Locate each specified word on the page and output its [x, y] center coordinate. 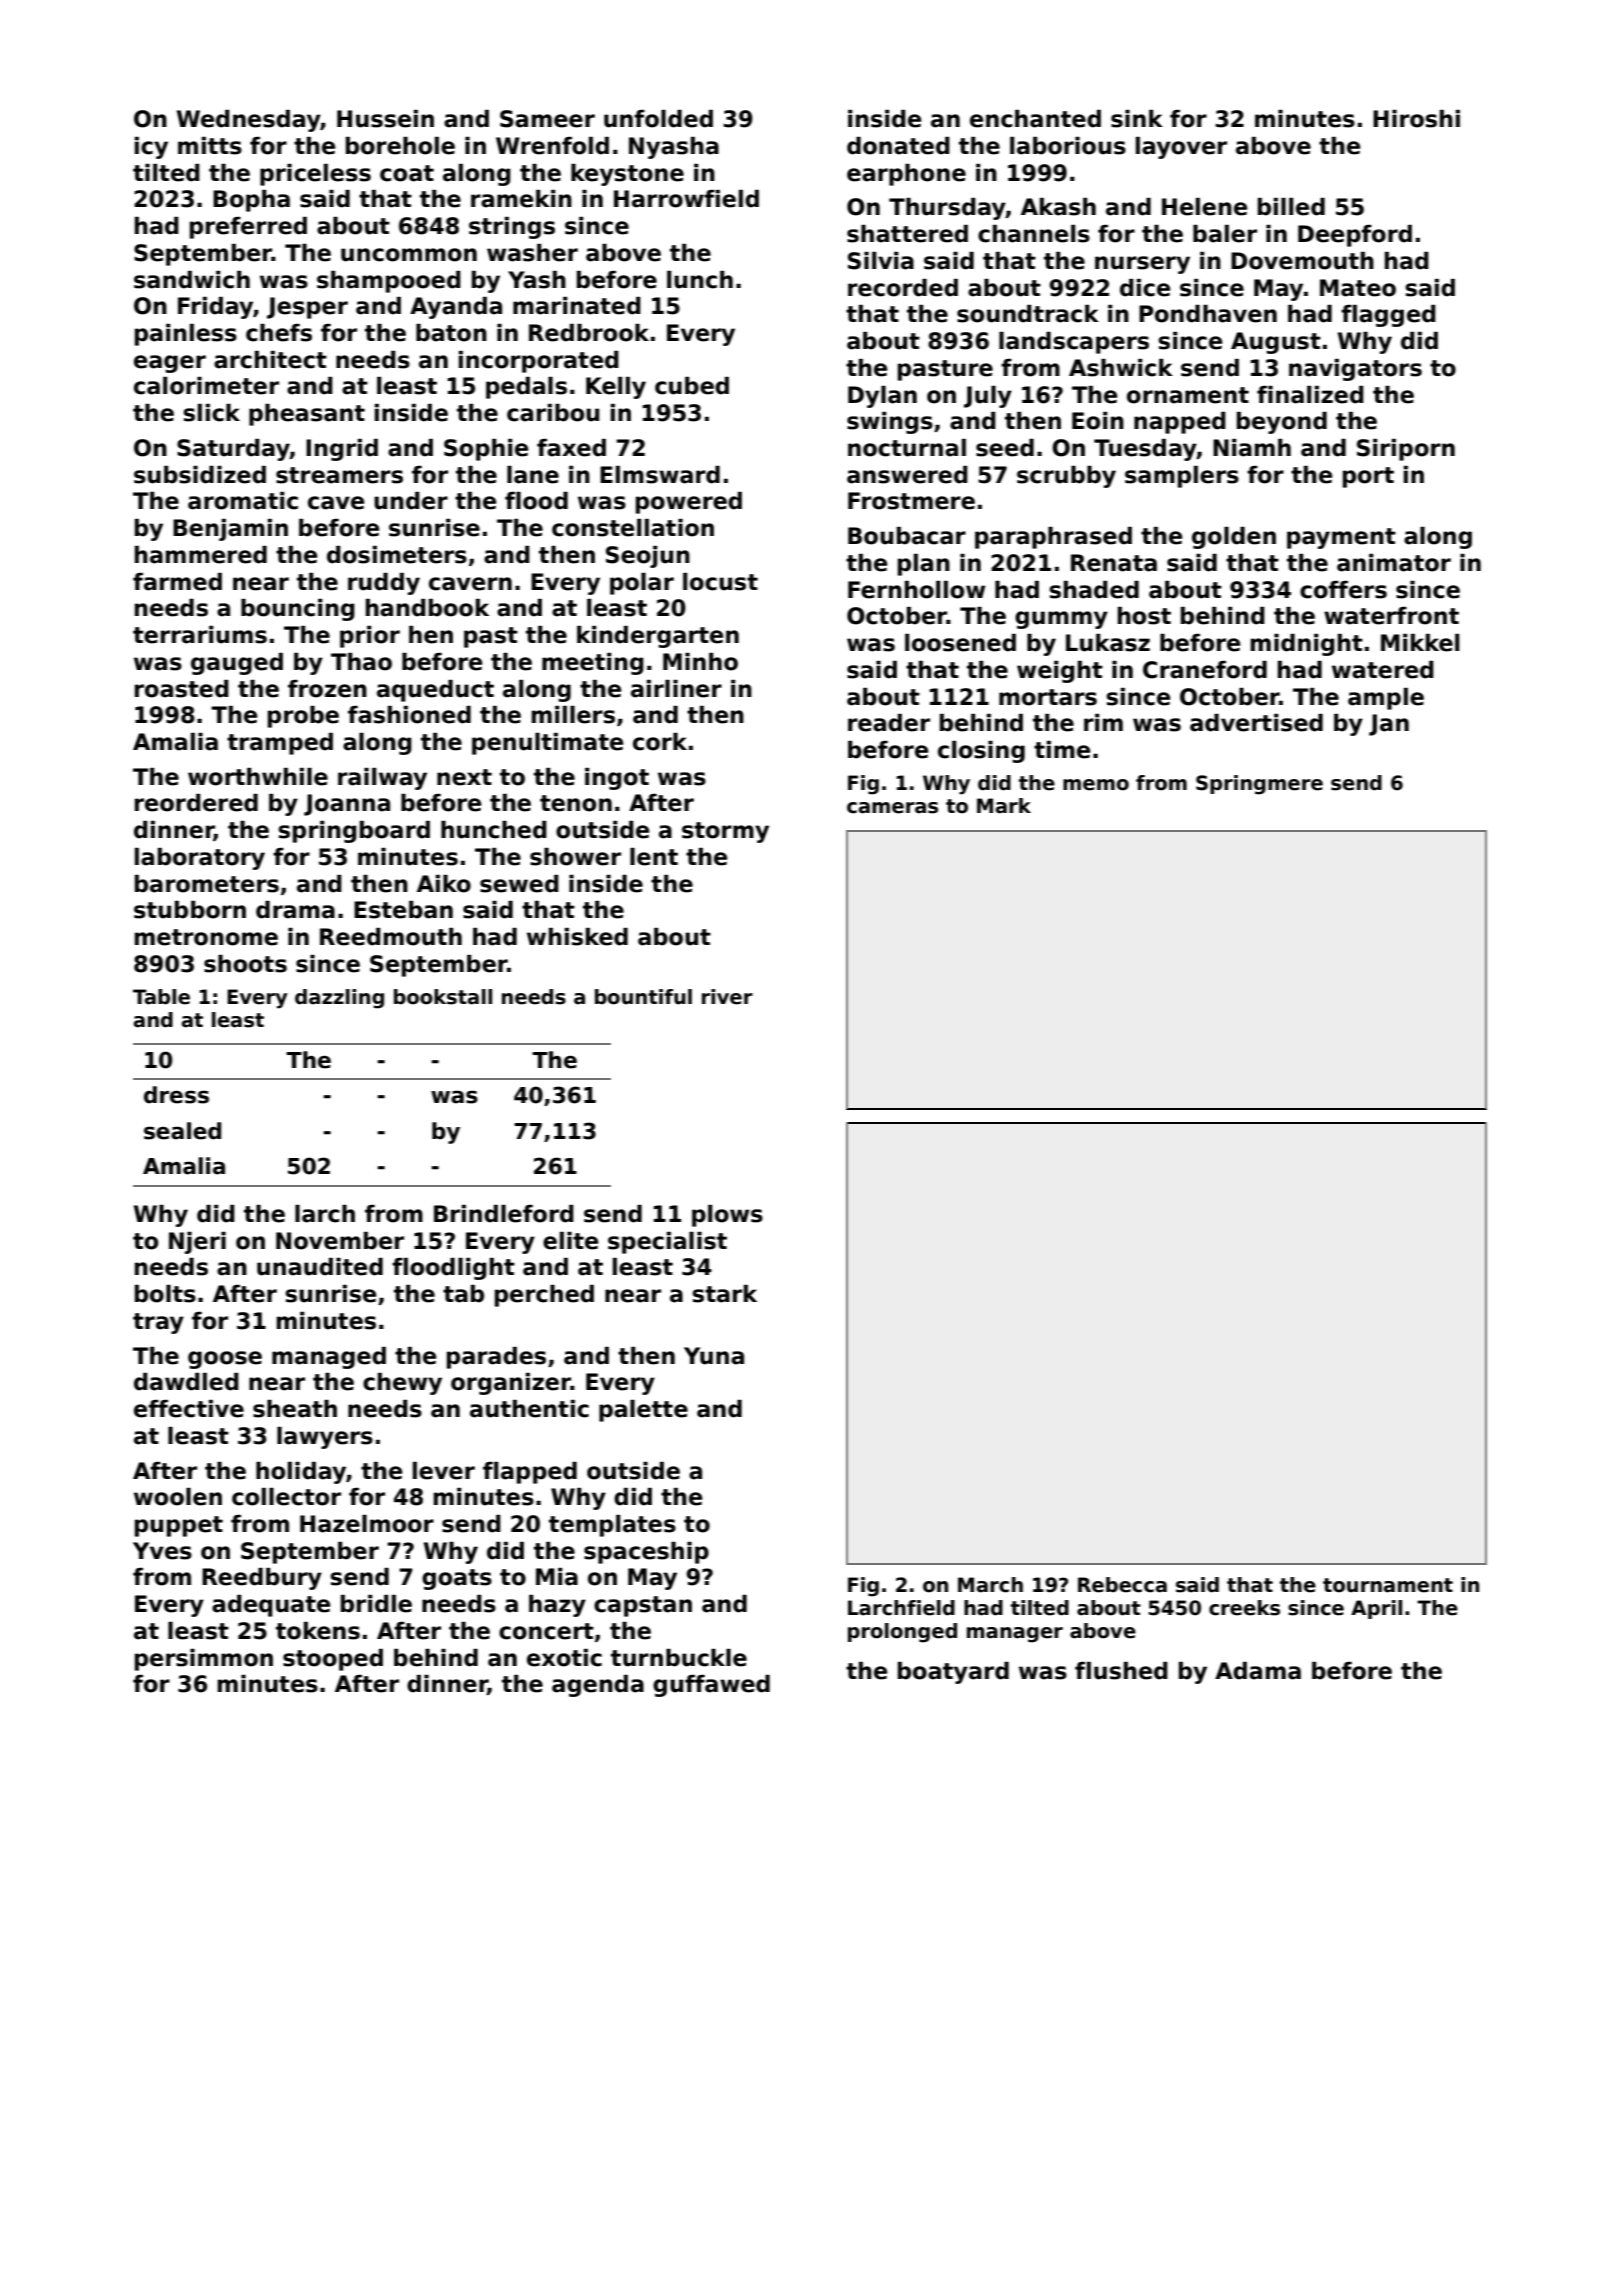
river [727, 997]
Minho [700, 662]
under [411, 501]
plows [727, 1216]
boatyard [953, 1673]
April [1376, 1609]
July [988, 397]
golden [1234, 538]
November [340, 1241]
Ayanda [456, 308]
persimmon [204, 1660]
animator [1394, 563]
